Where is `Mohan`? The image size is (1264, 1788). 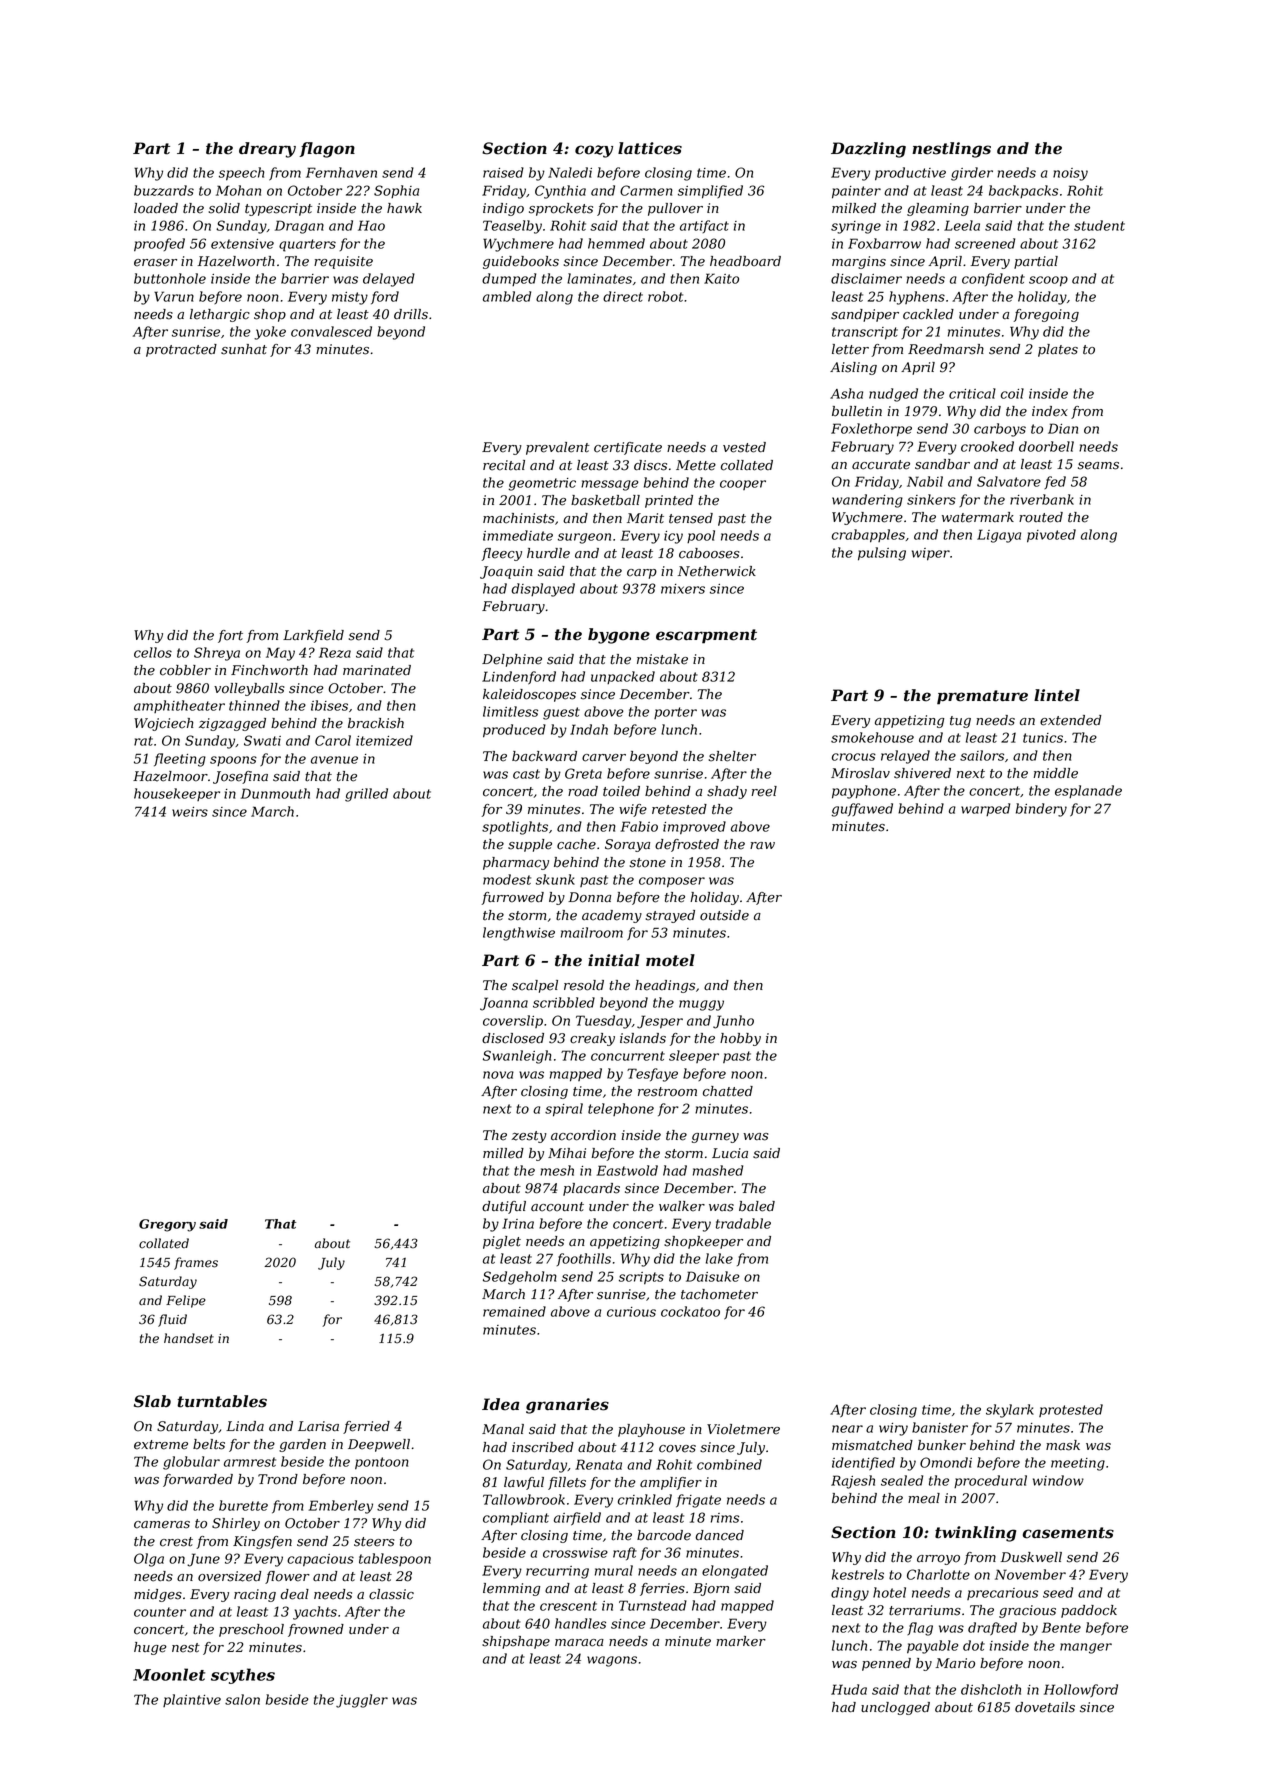
Mohan is located at coordinates (238, 190).
